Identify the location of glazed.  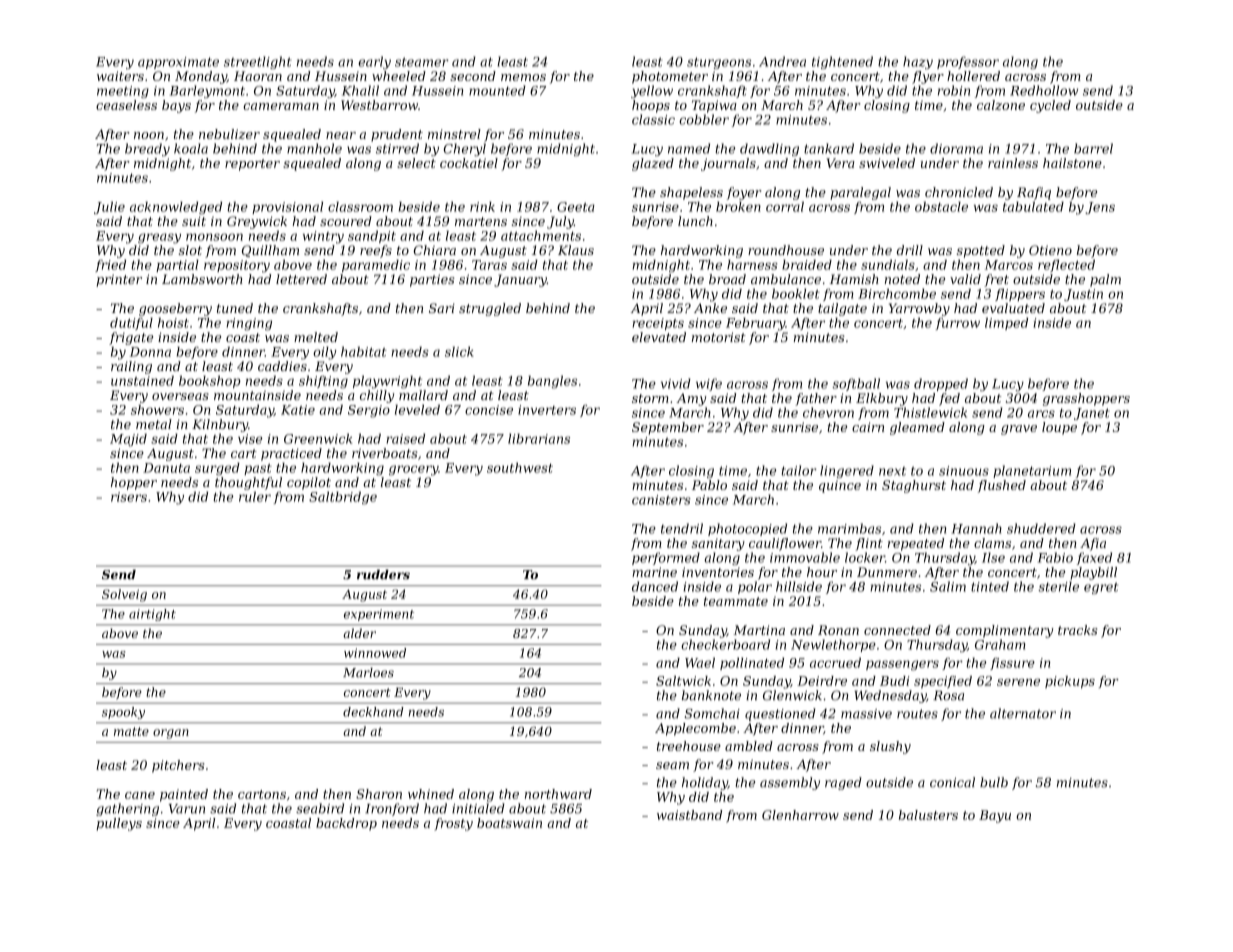
(653, 164).
